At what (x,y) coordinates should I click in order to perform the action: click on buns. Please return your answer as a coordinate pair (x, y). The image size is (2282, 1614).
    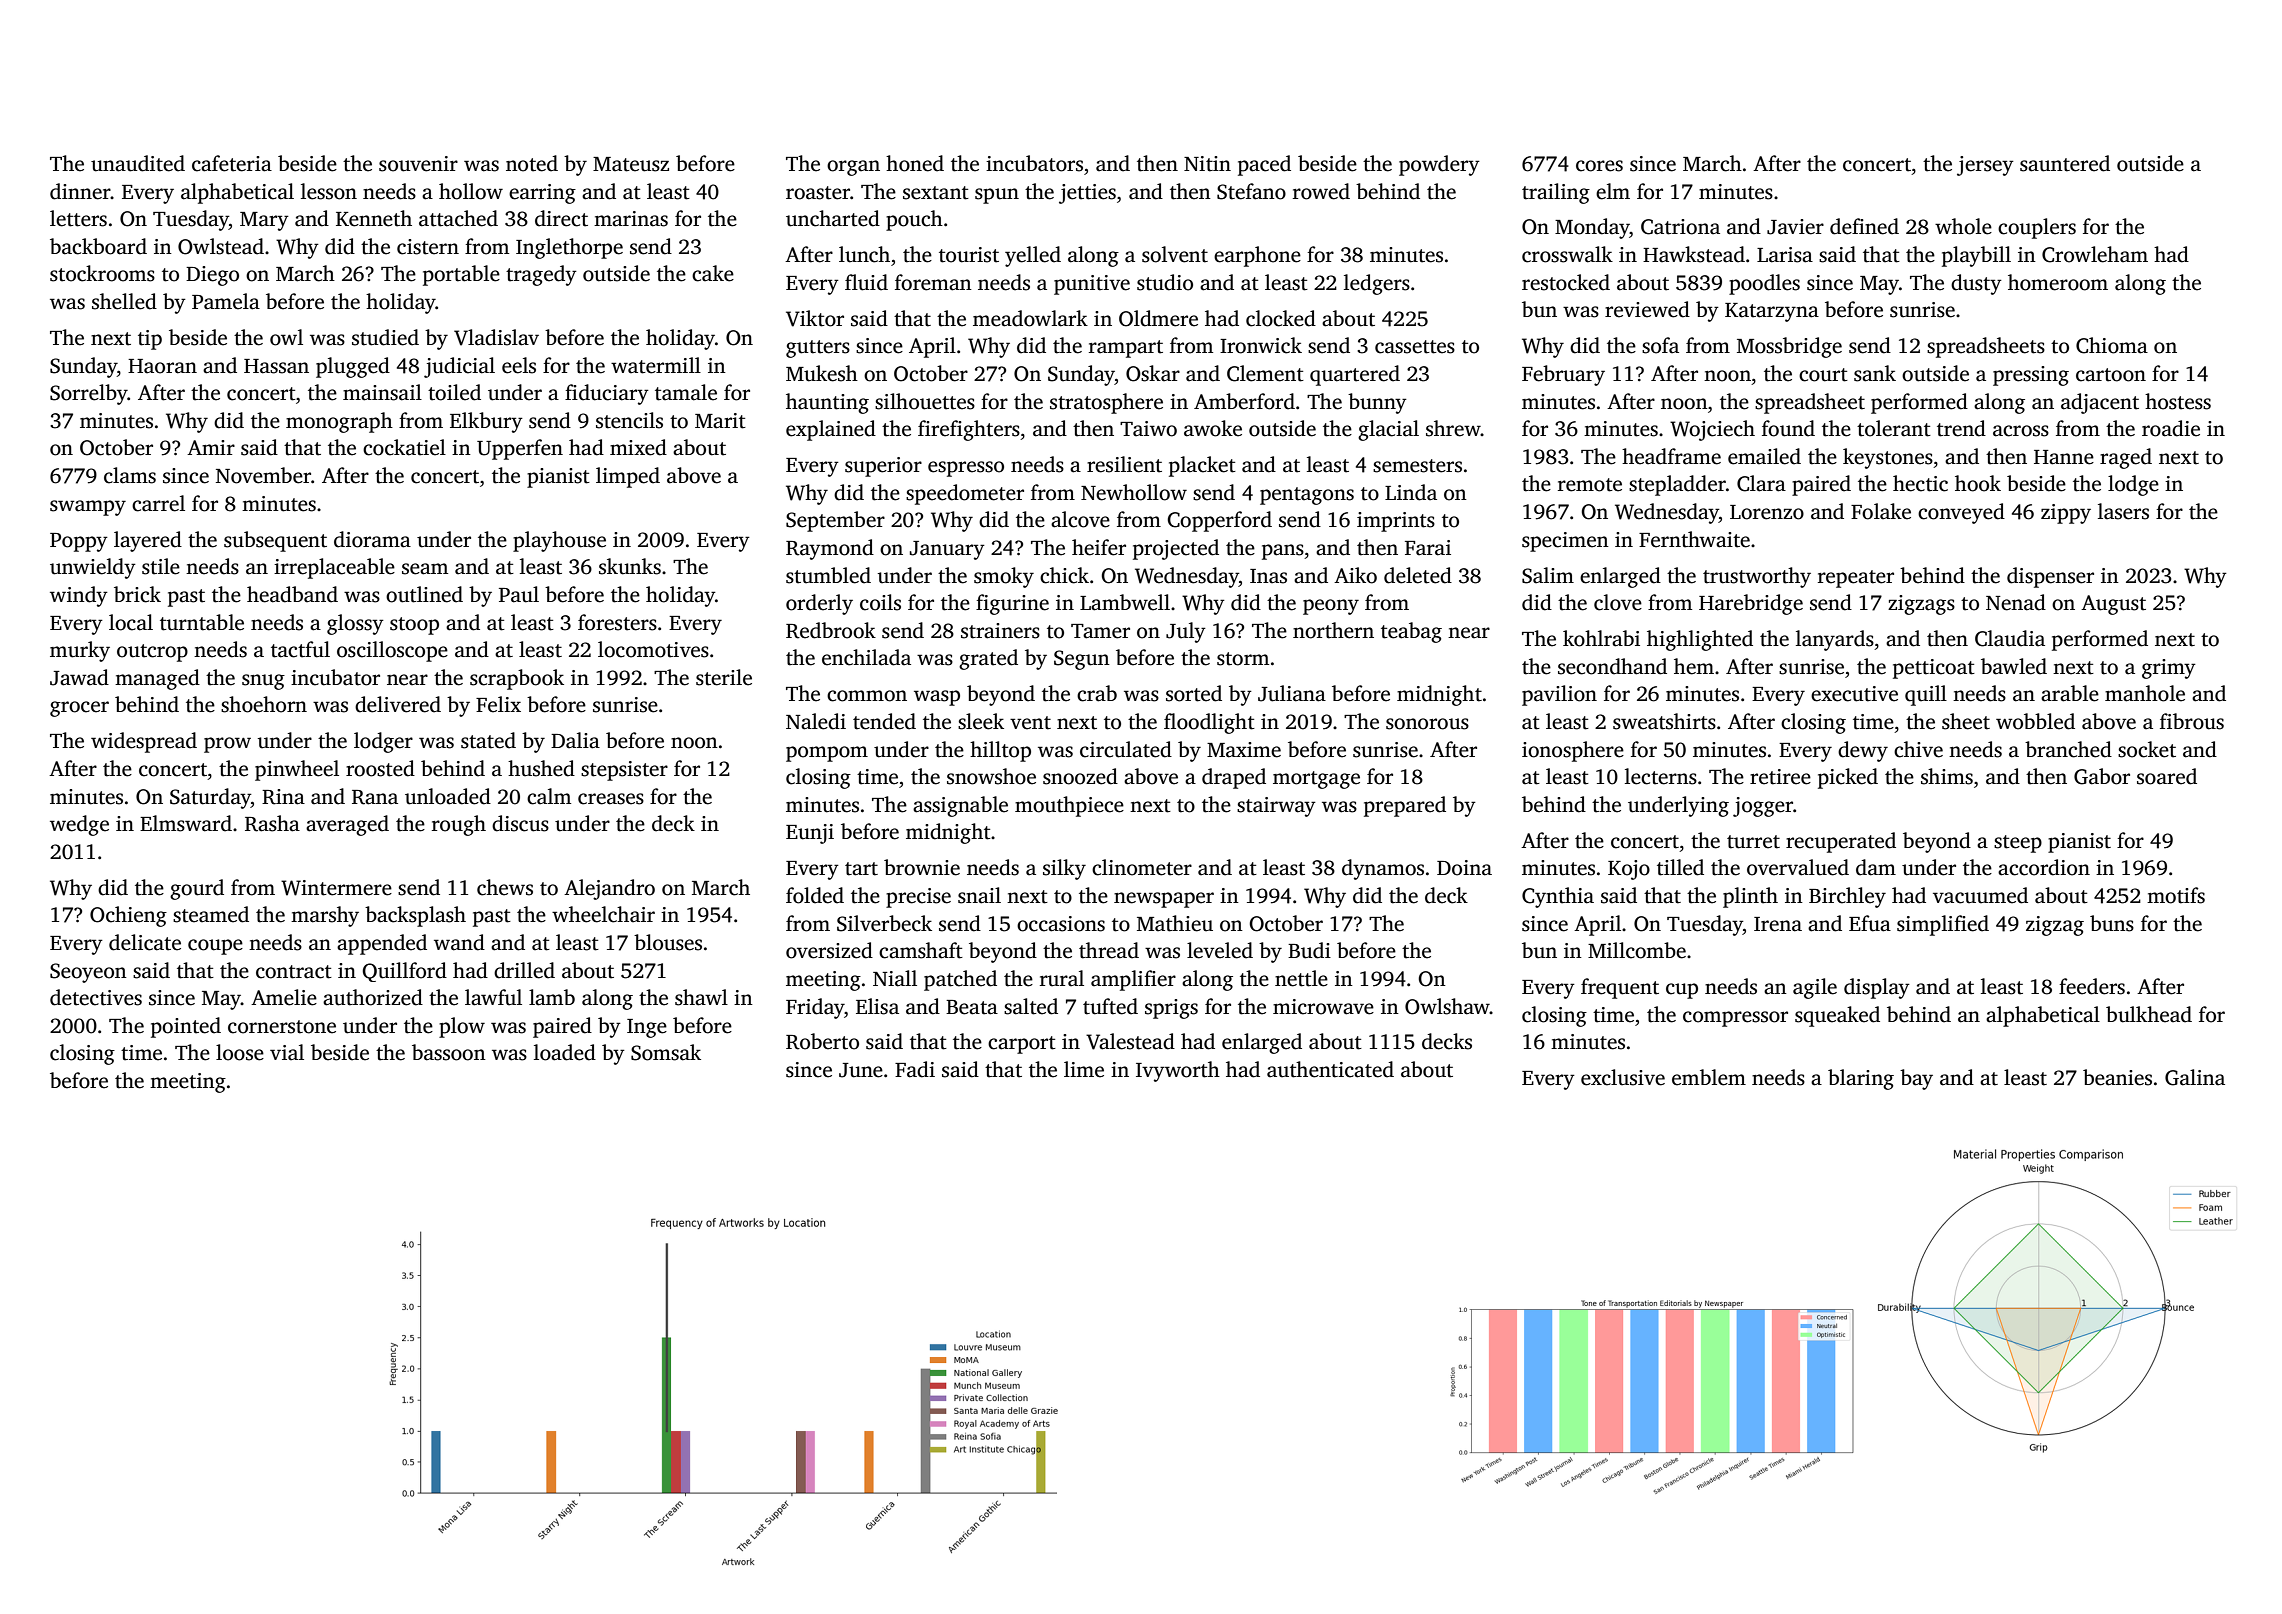
    Looking at the image, I should click on (2112, 923).
